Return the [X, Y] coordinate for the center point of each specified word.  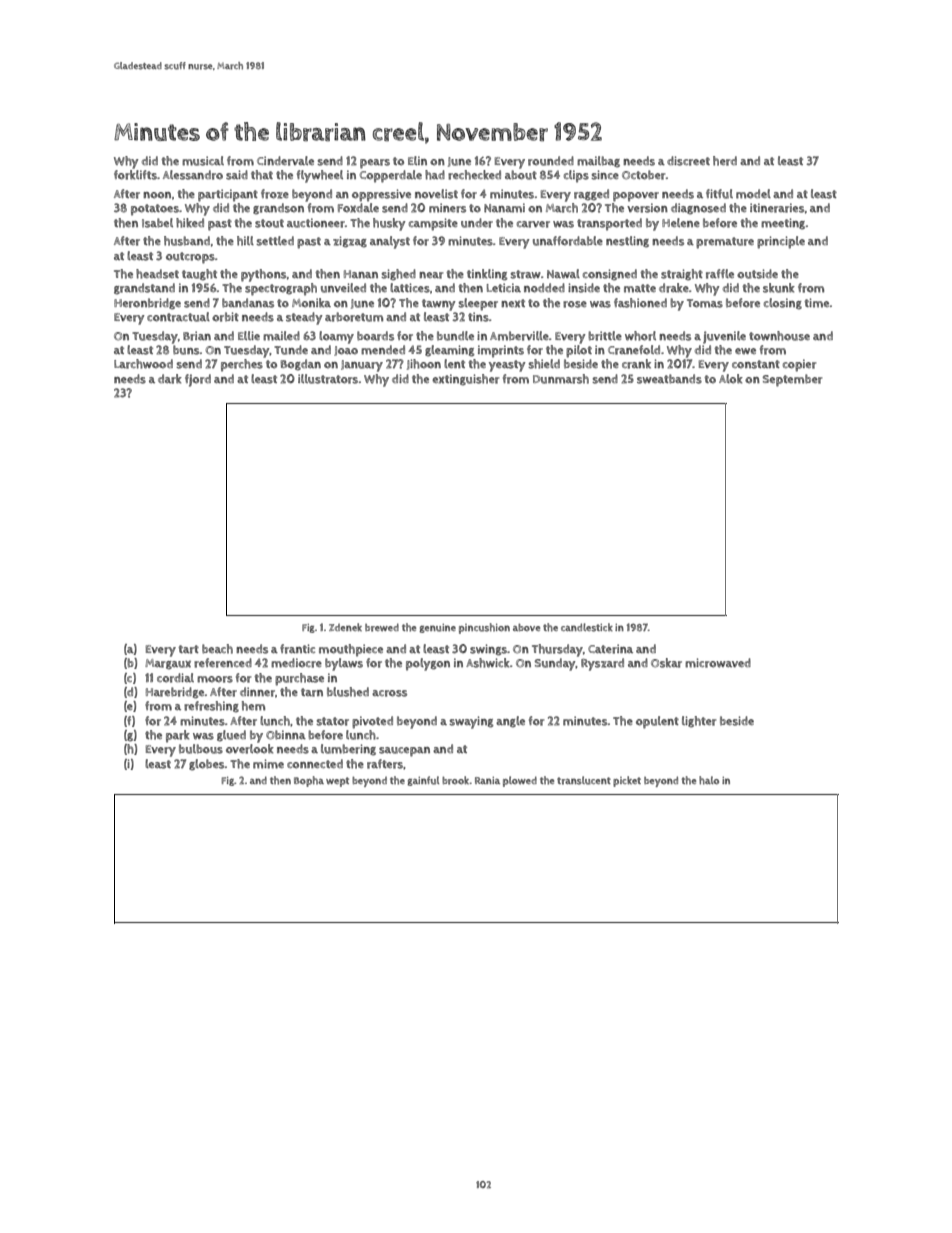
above [526, 627]
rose [575, 304]
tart [189, 649]
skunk [779, 288]
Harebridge [175, 693]
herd [725, 161]
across [389, 693]
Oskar [666, 663]
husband [187, 241]
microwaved [718, 663]
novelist [436, 194]
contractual [178, 317]
